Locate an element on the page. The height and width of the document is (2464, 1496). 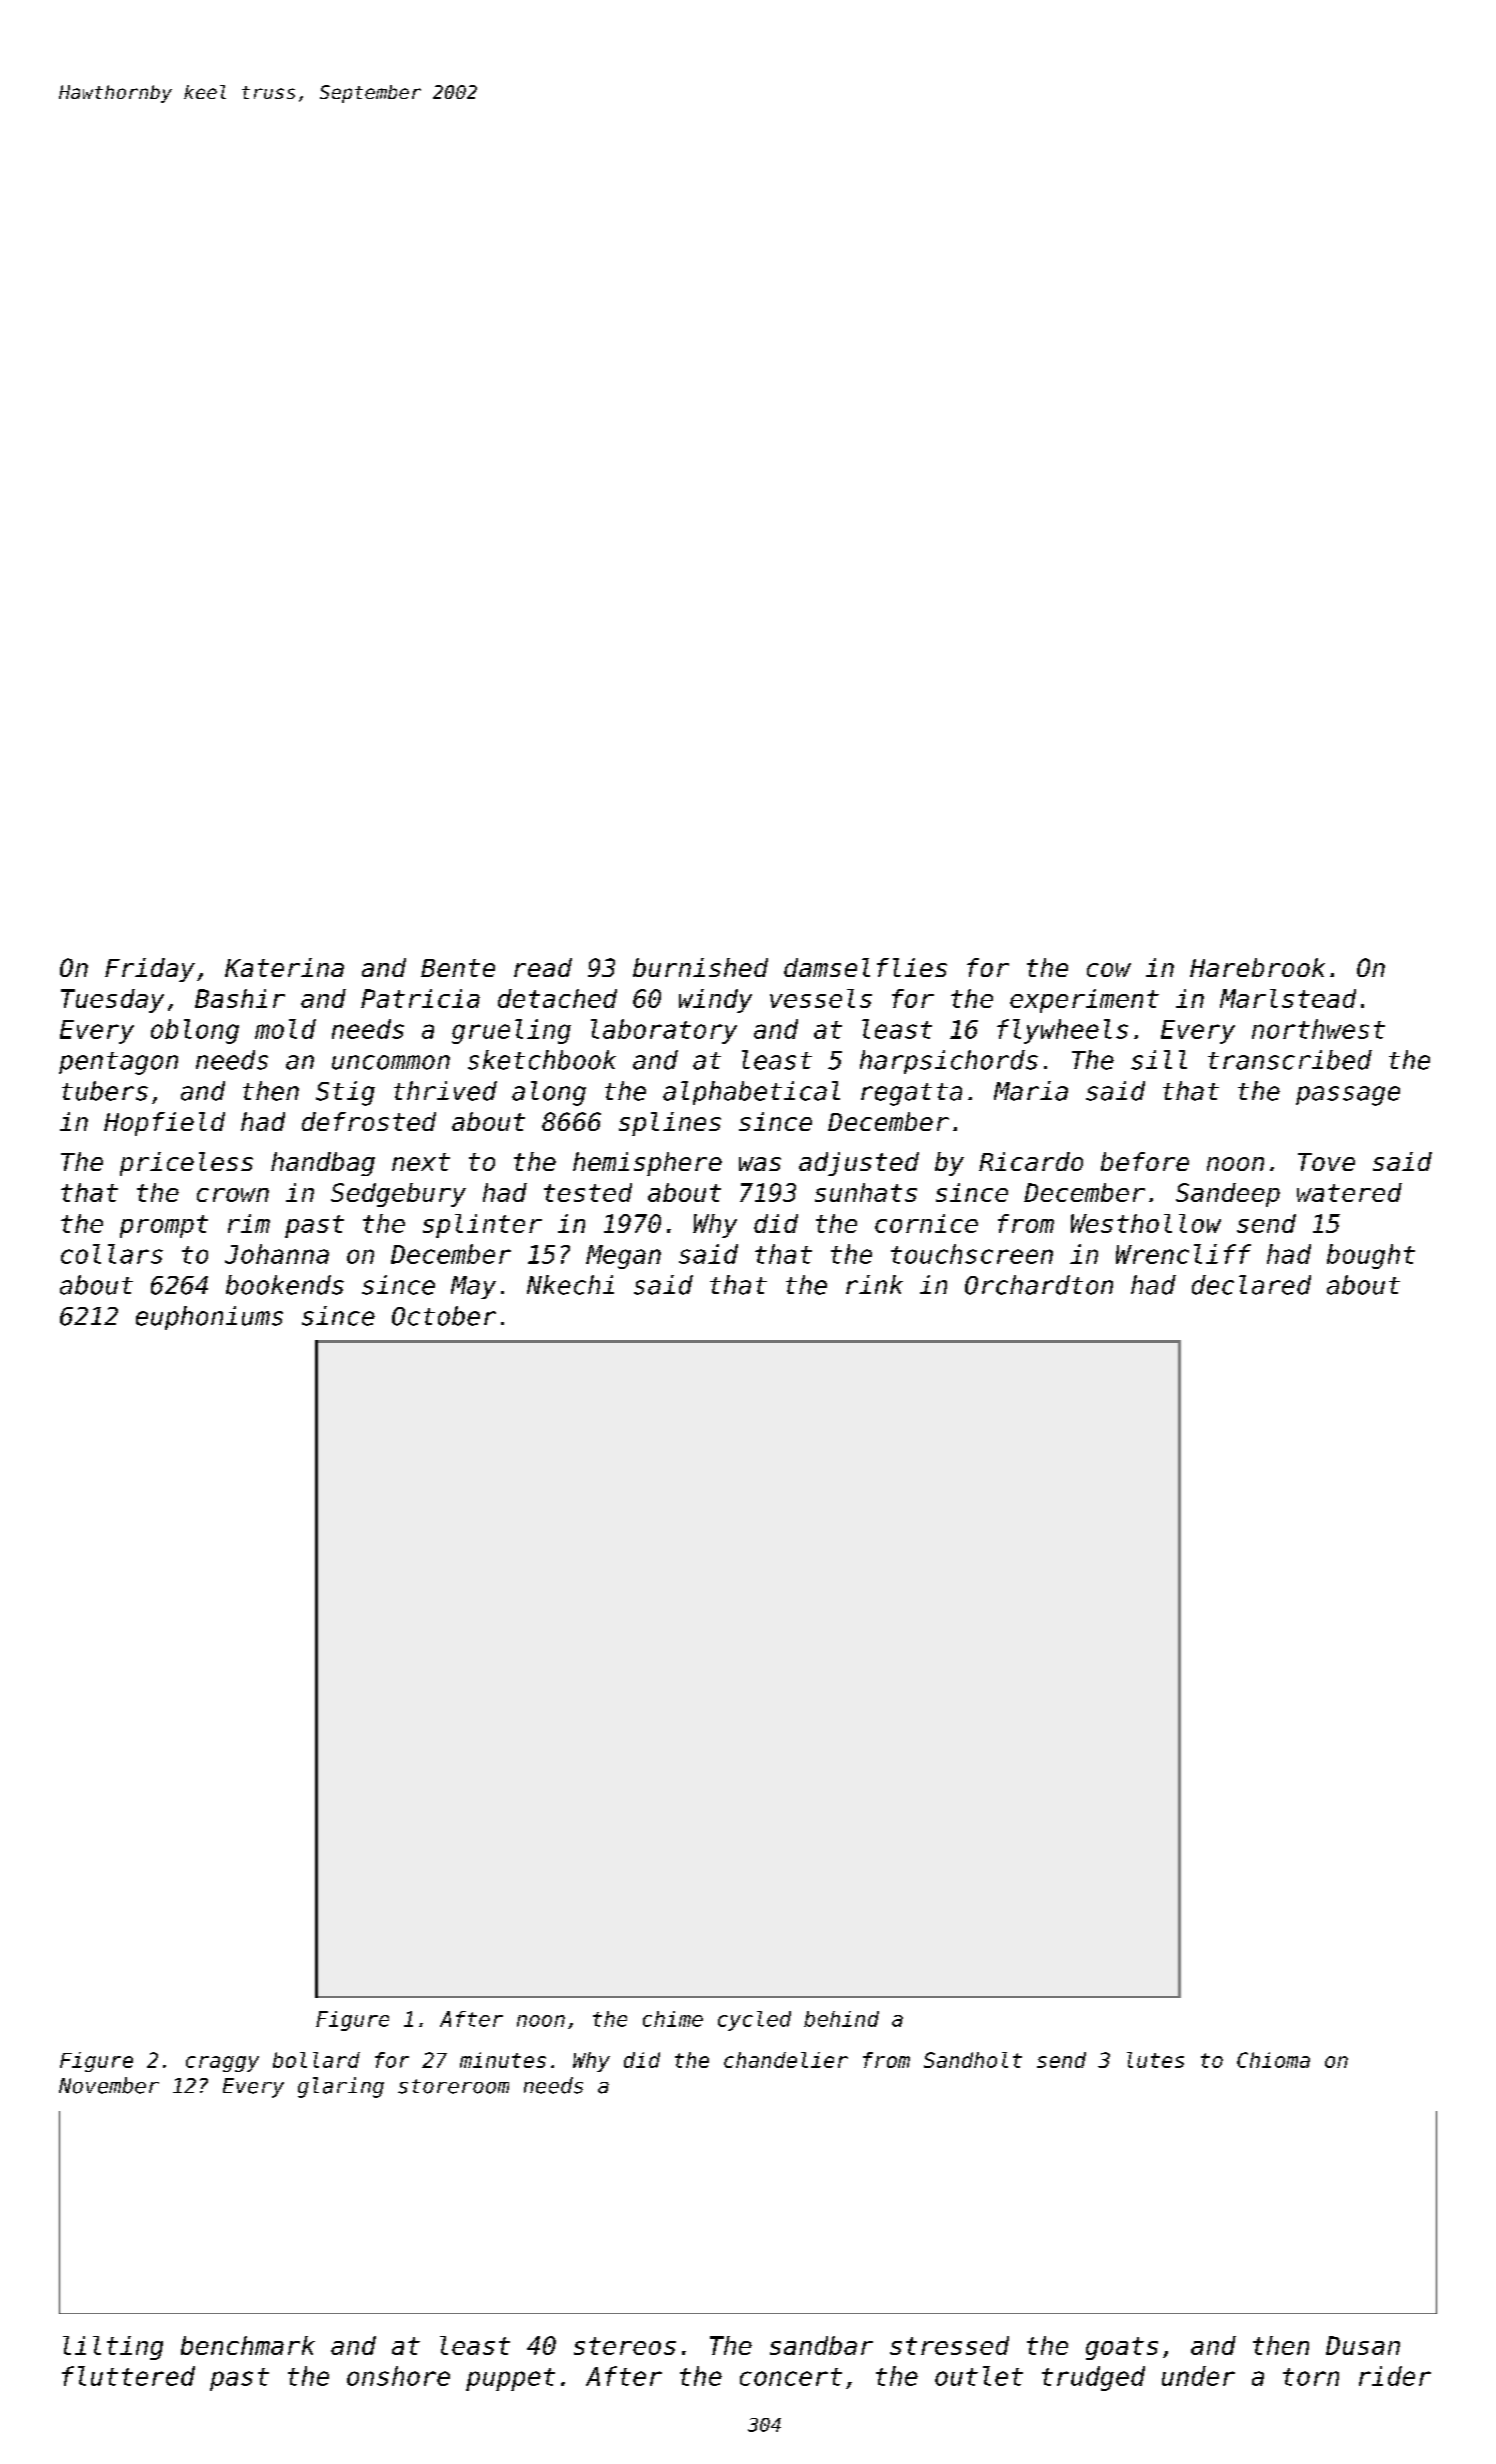
benchmark is located at coordinates (248, 2345).
